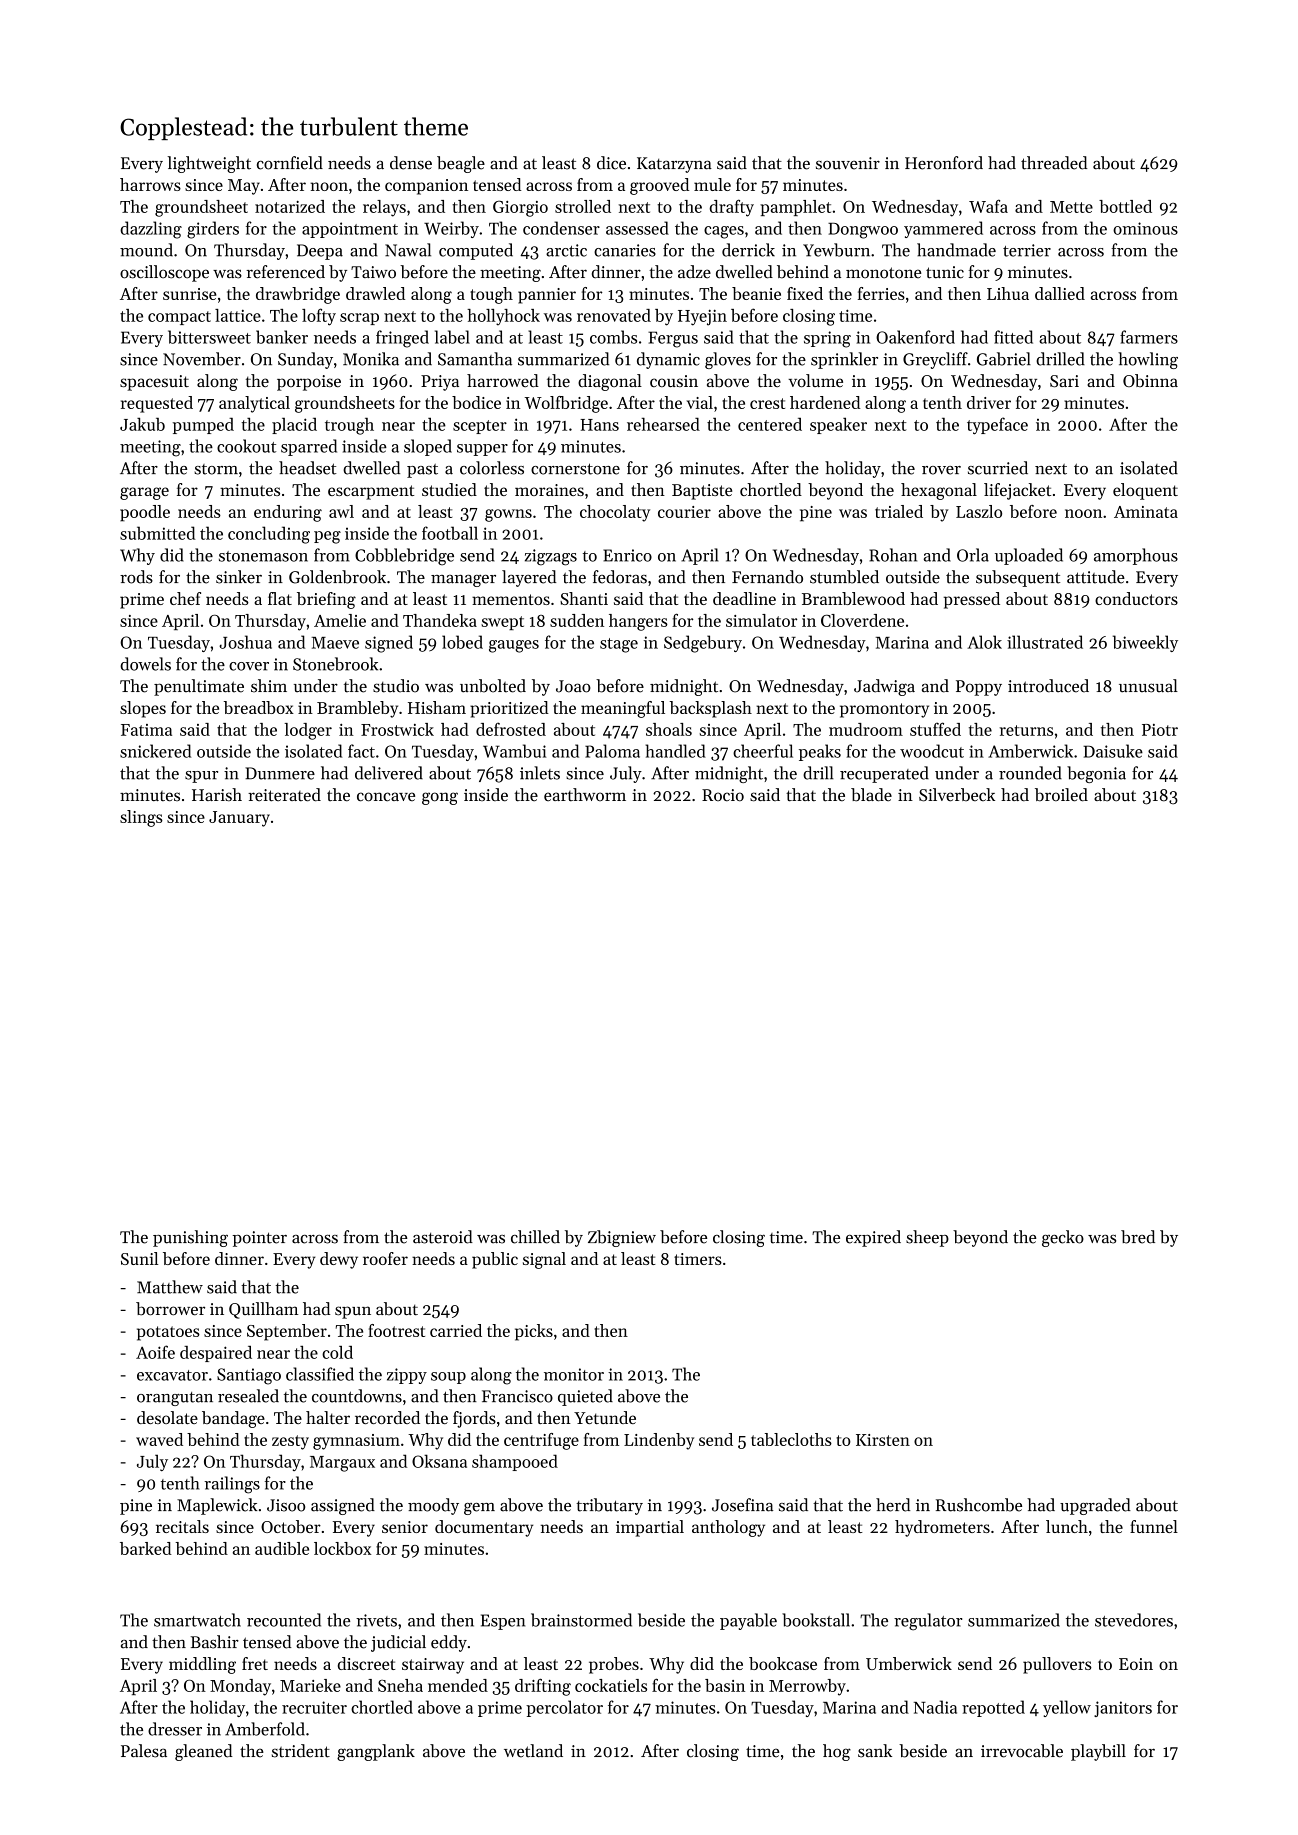 The width and height of the image is (1298, 1835). I want to click on begonia, so click(1096, 774).
